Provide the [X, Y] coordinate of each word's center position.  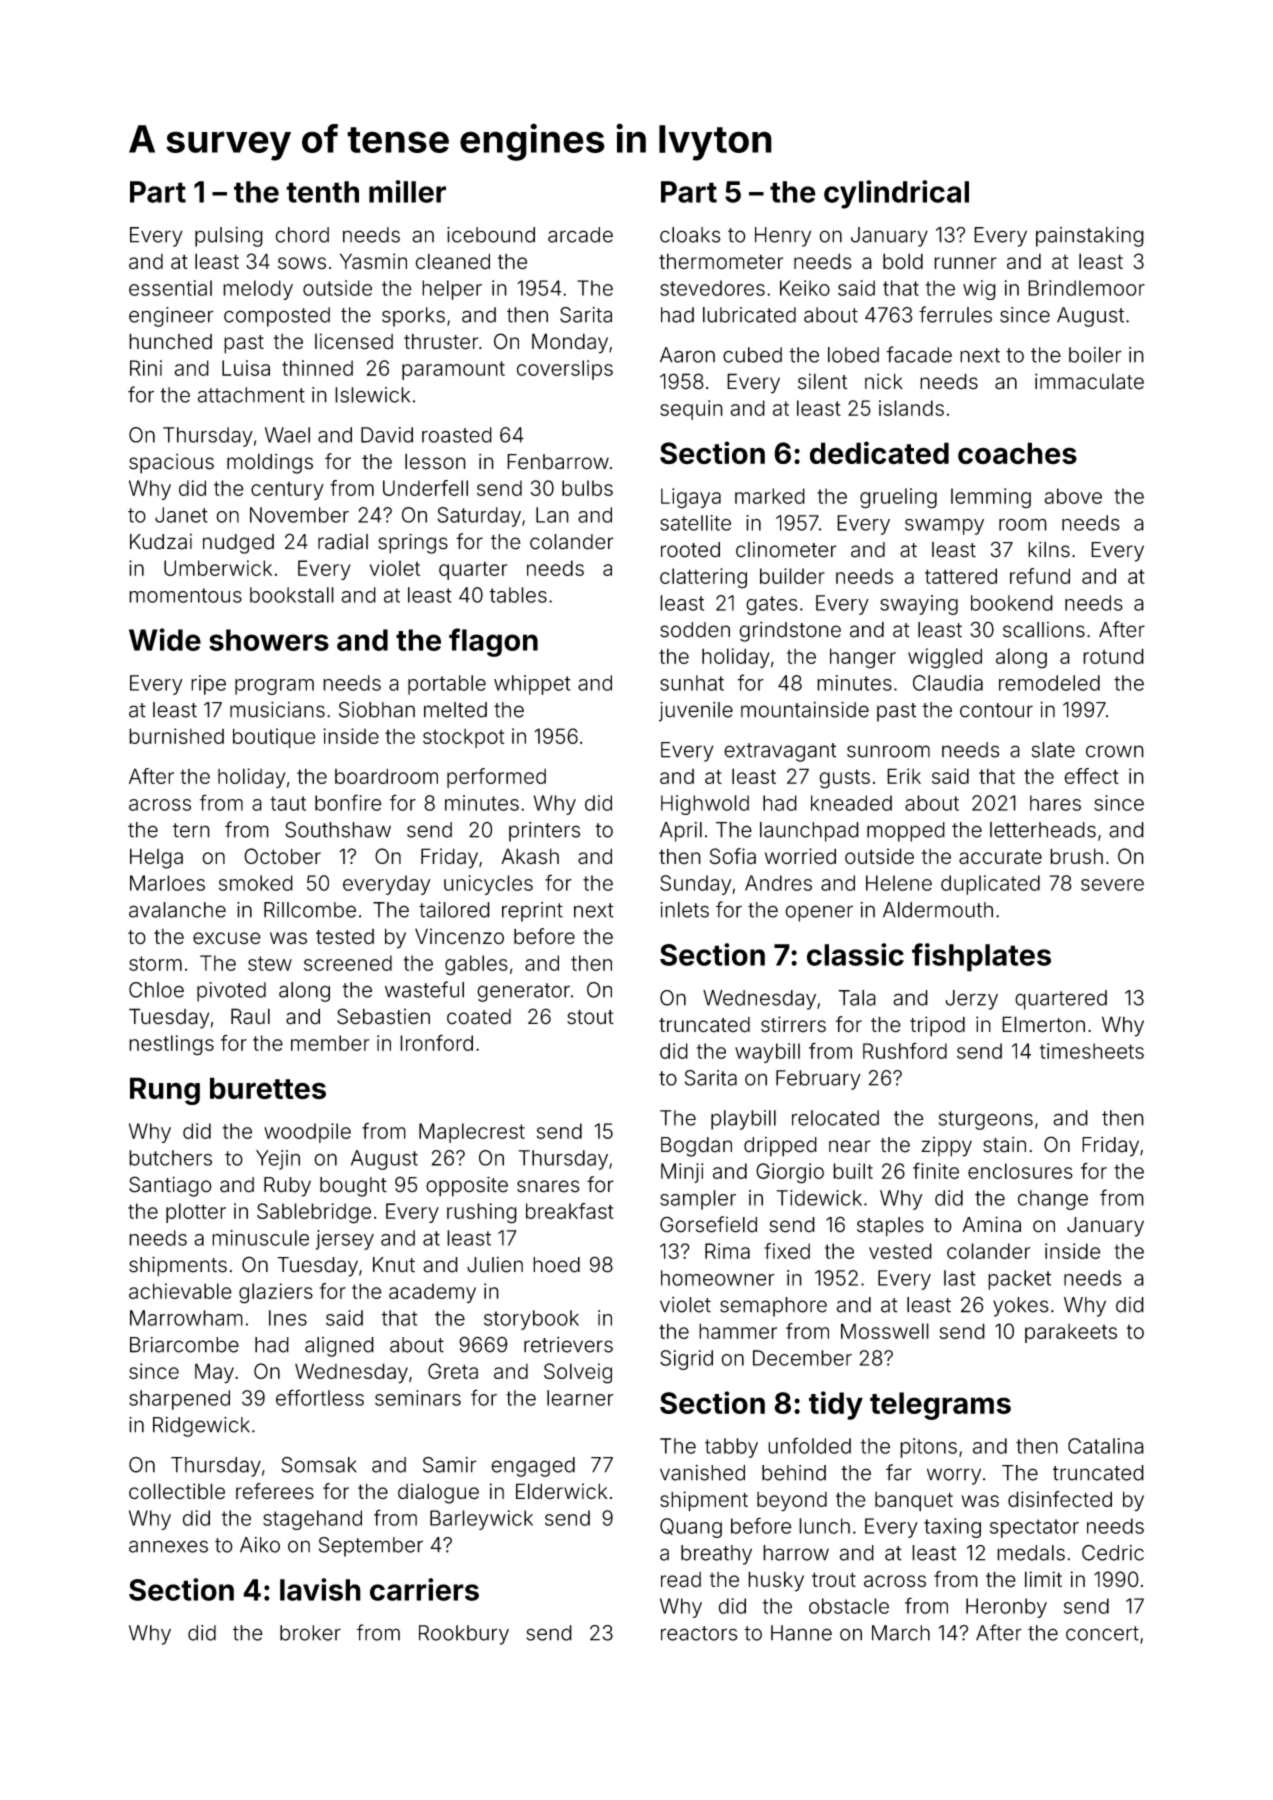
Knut [394, 1265]
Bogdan [696, 1147]
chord [302, 235]
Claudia [948, 683]
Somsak [319, 1465]
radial [343, 541]
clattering [703, 578]
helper [452, 290]
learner [580, 1398]
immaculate [1089, 381]
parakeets [1071, 1333]
